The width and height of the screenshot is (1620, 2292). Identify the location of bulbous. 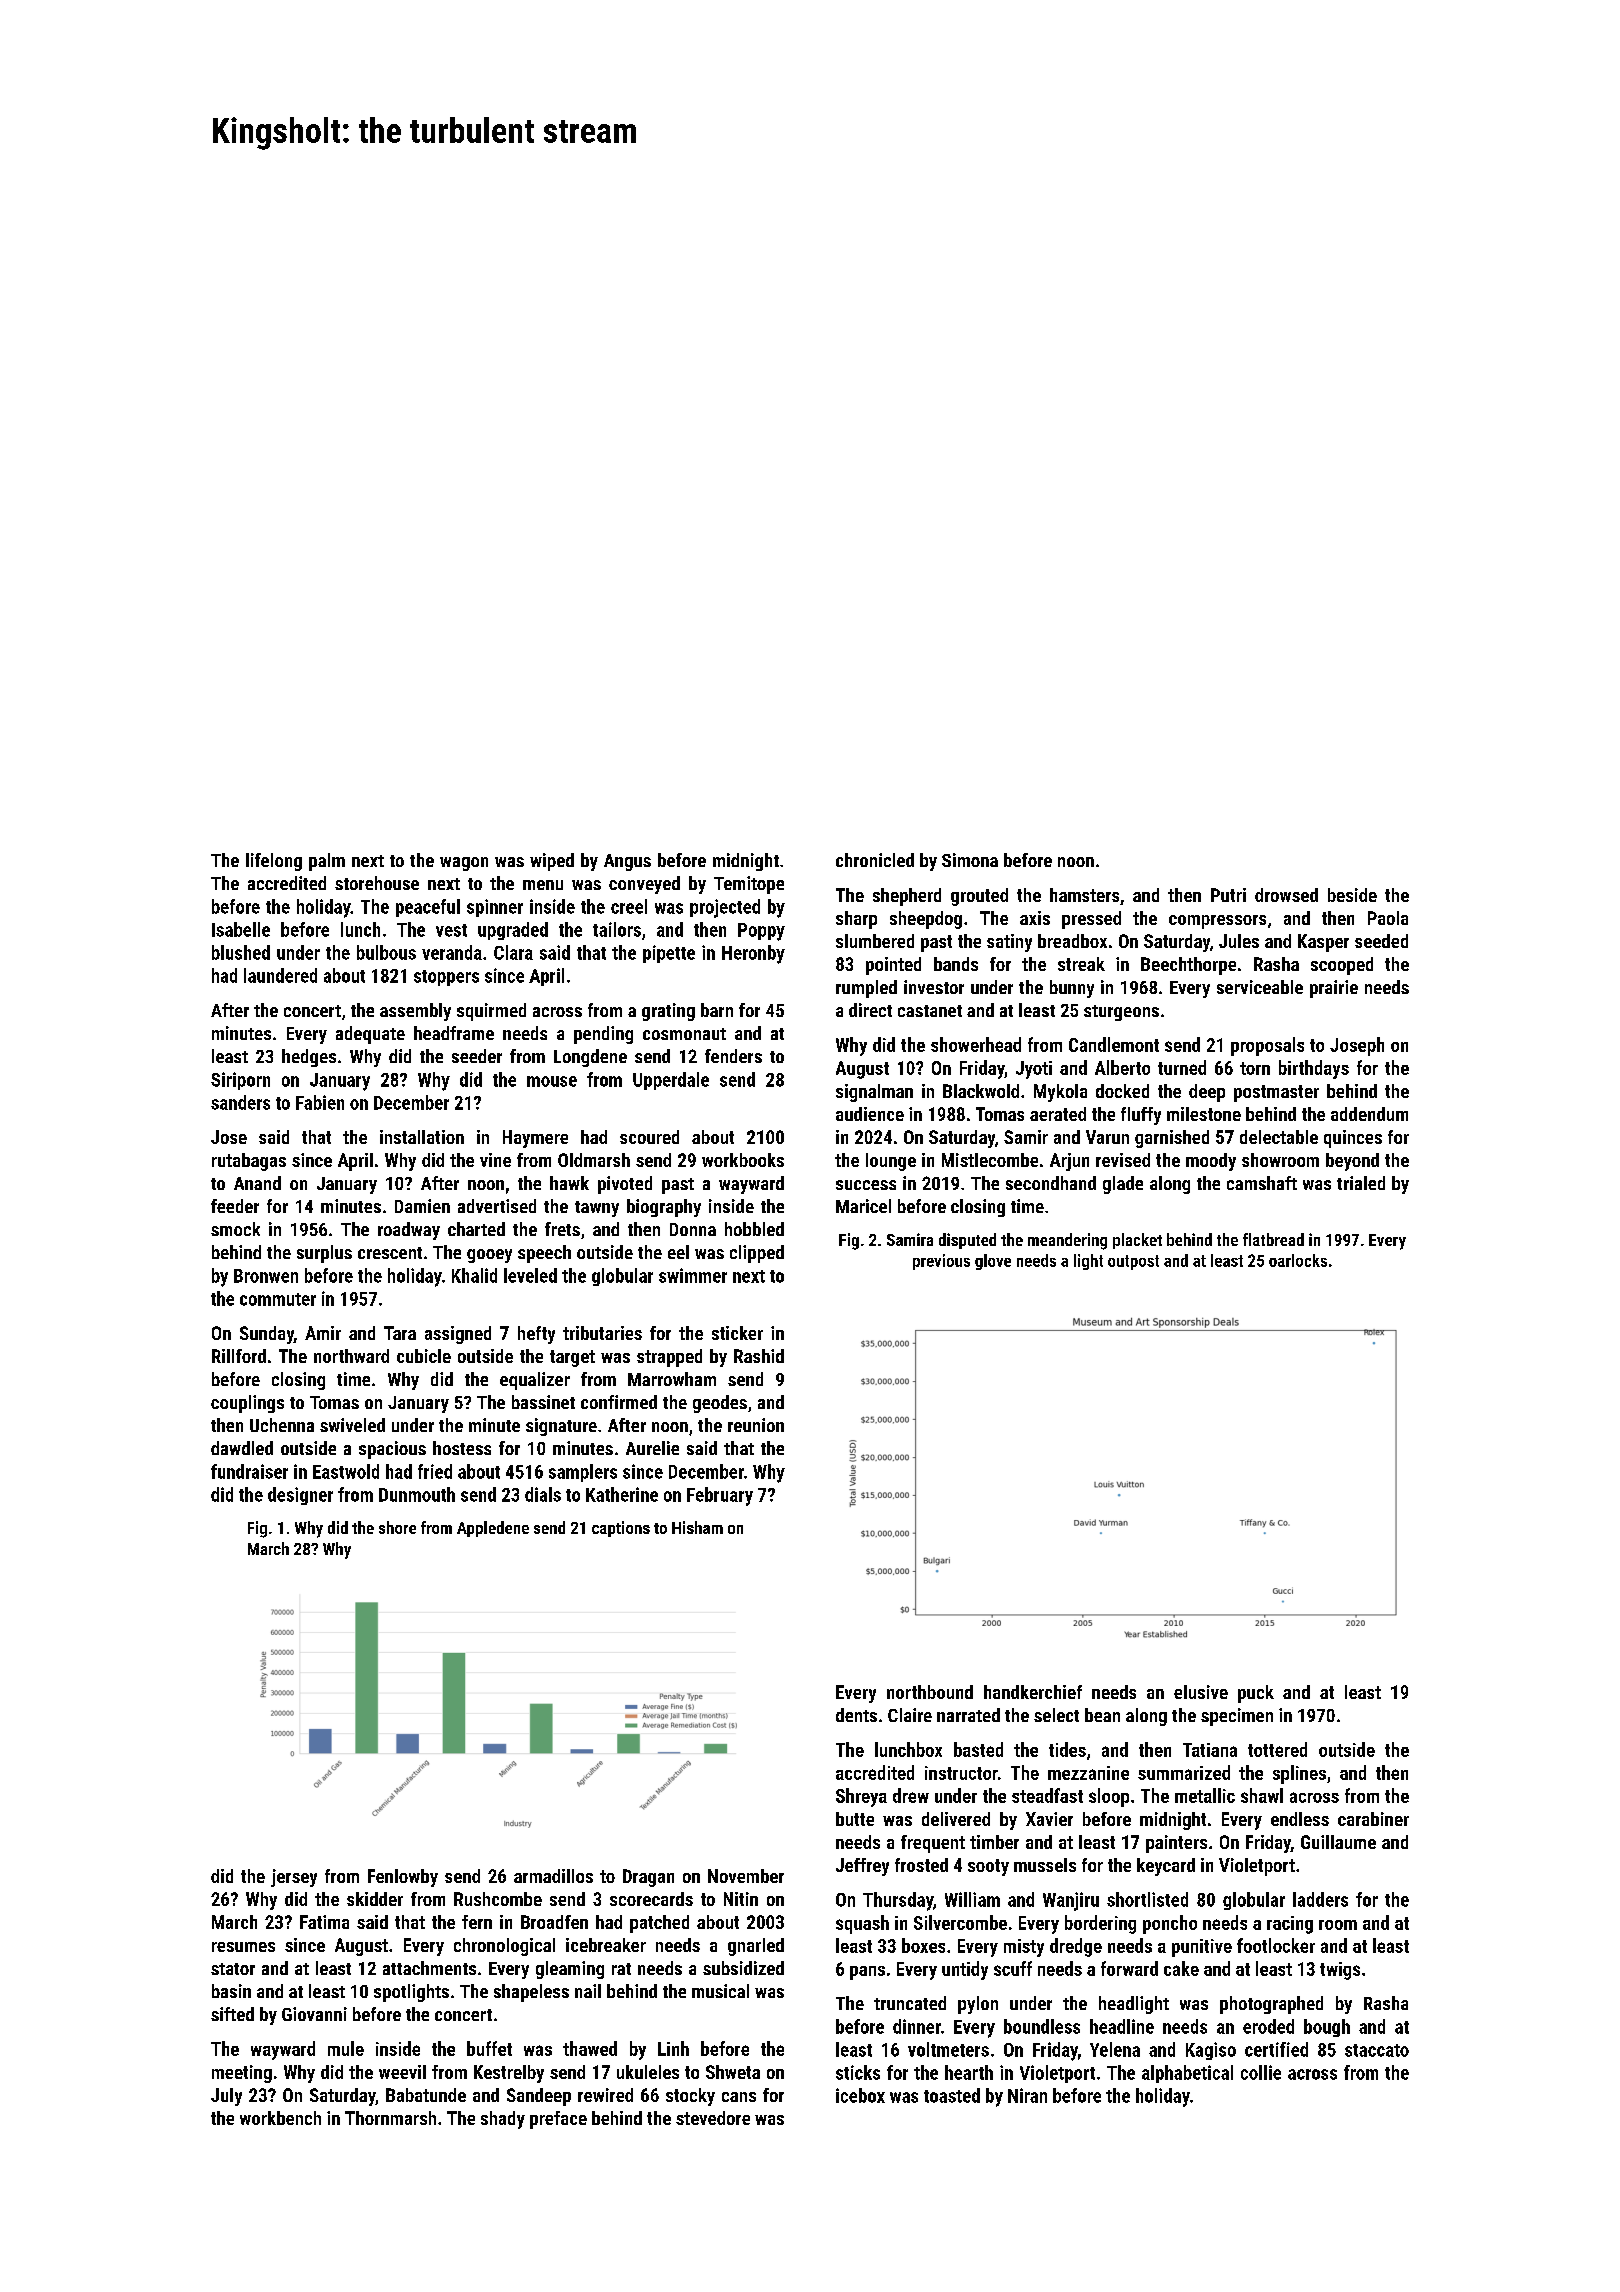
(386, 952).
